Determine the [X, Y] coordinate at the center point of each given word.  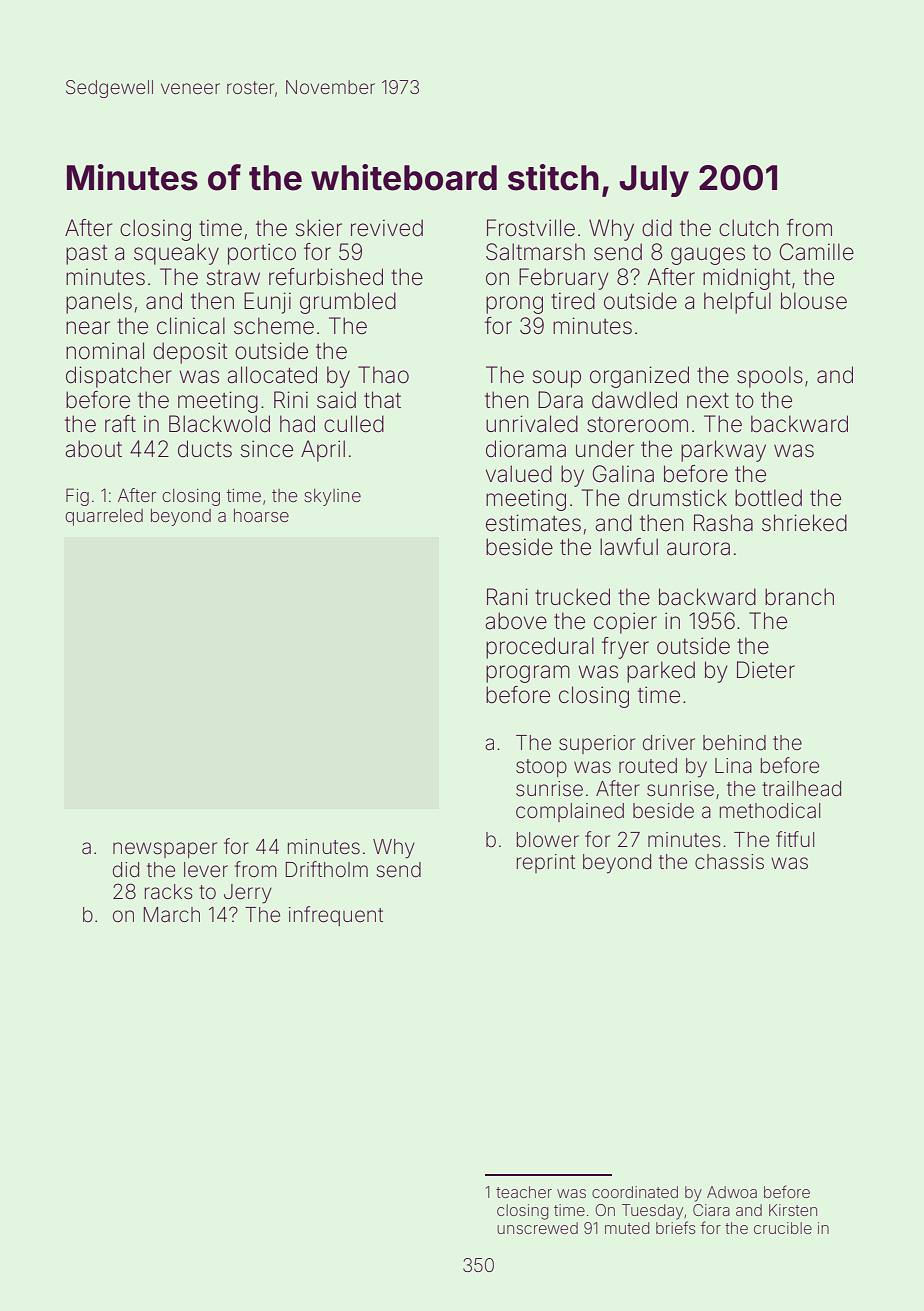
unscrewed [537, 1228]
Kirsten [793, 1210]
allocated [272, 375]
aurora [698, 549]
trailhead [801, 789]
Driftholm [327, 869]
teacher [524, 1192]
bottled [768, 498]
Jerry [248, 894]
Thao [383, 375]
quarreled [104, 517]
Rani [507, 597]
